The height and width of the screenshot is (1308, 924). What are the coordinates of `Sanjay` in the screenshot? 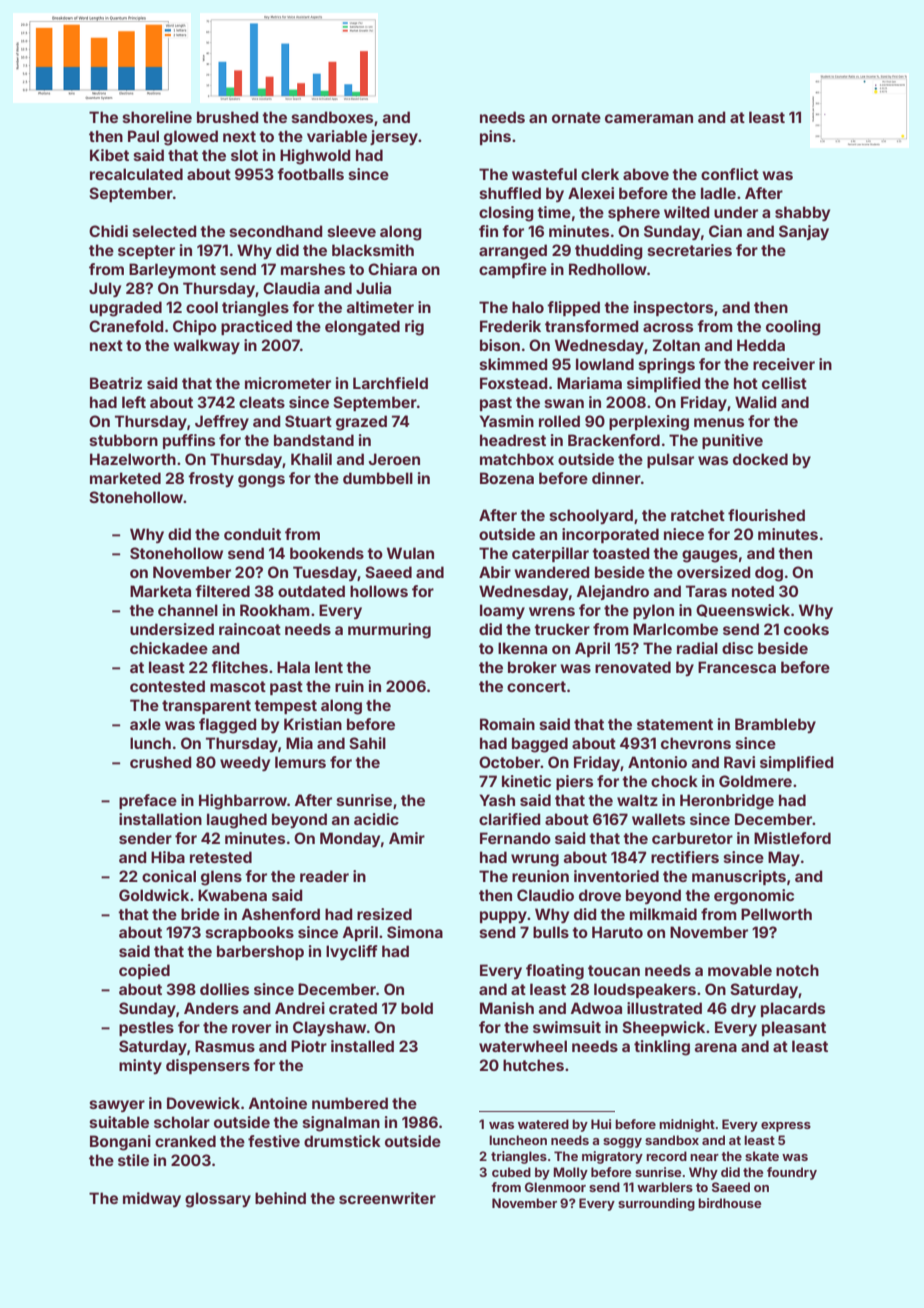 It's located at (804, 232).
